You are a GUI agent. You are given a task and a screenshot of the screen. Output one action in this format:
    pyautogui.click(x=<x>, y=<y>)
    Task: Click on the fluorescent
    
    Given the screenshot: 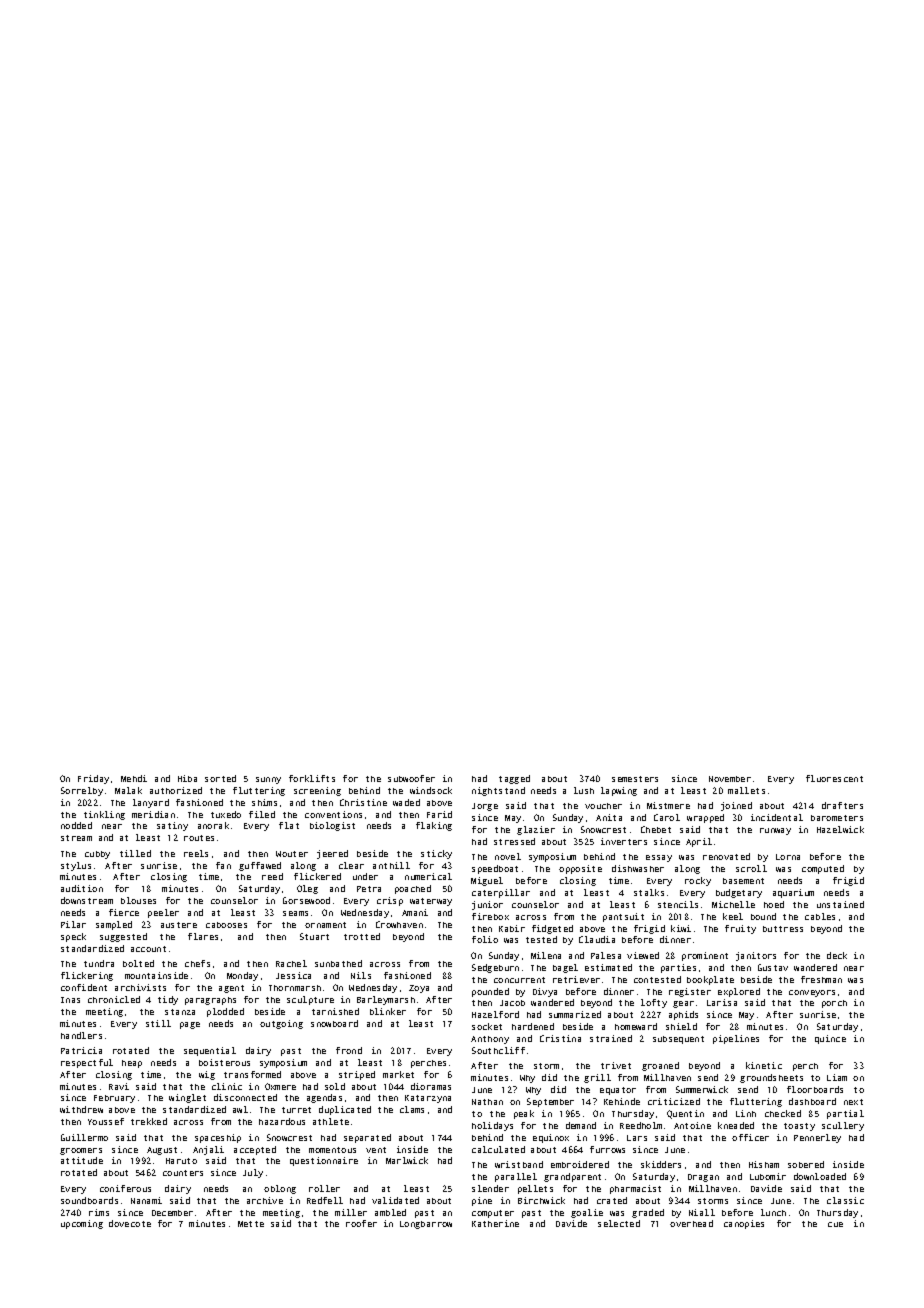 What is the action you would take?
    pyautogui.click(x=834, y=778)
